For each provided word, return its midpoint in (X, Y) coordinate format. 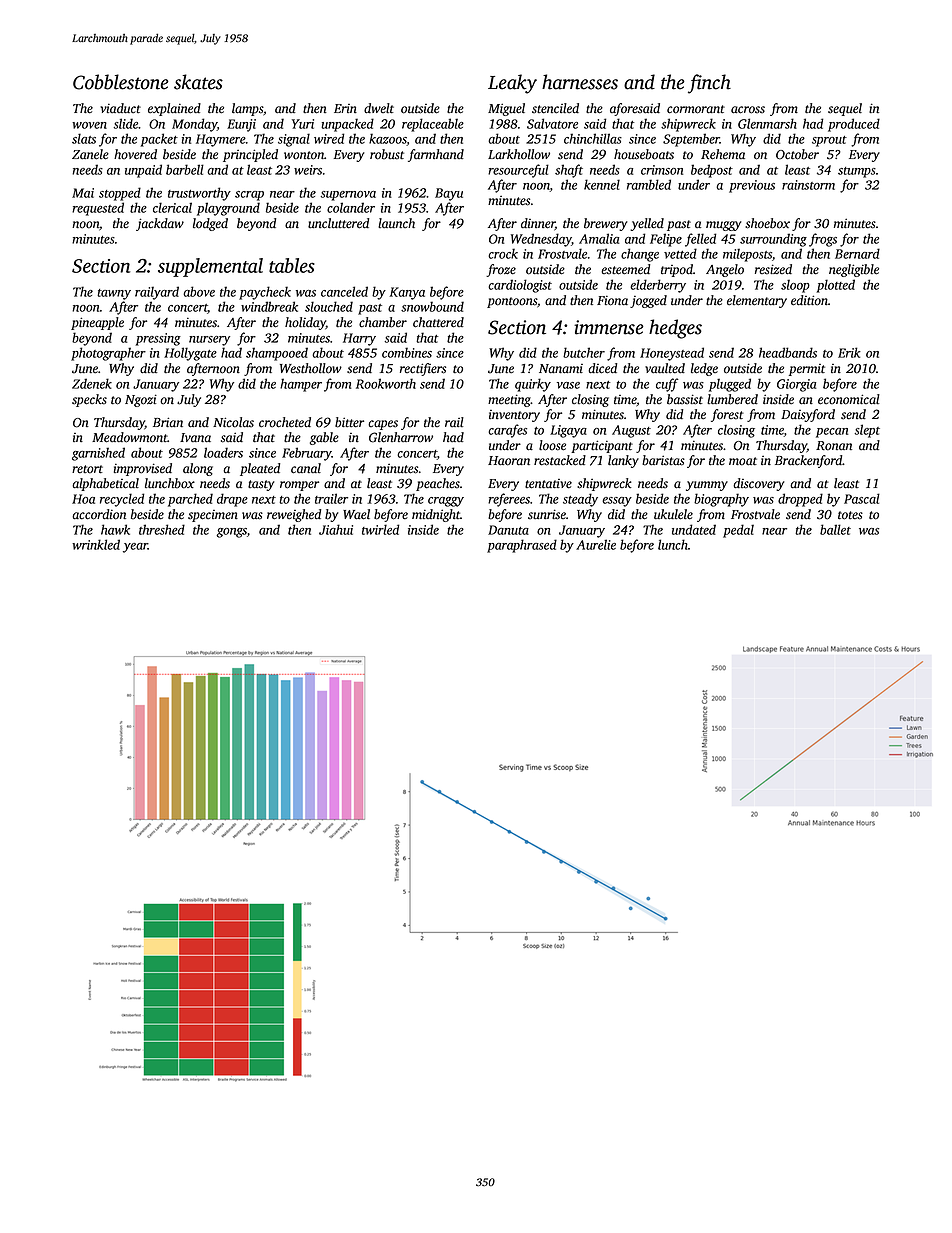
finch (709, 84)
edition (809, 300)
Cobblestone (121, 82)
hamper (301, 385)
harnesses (580, 82)
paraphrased (522, 546)
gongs (231, 533)
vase (568, 385)
